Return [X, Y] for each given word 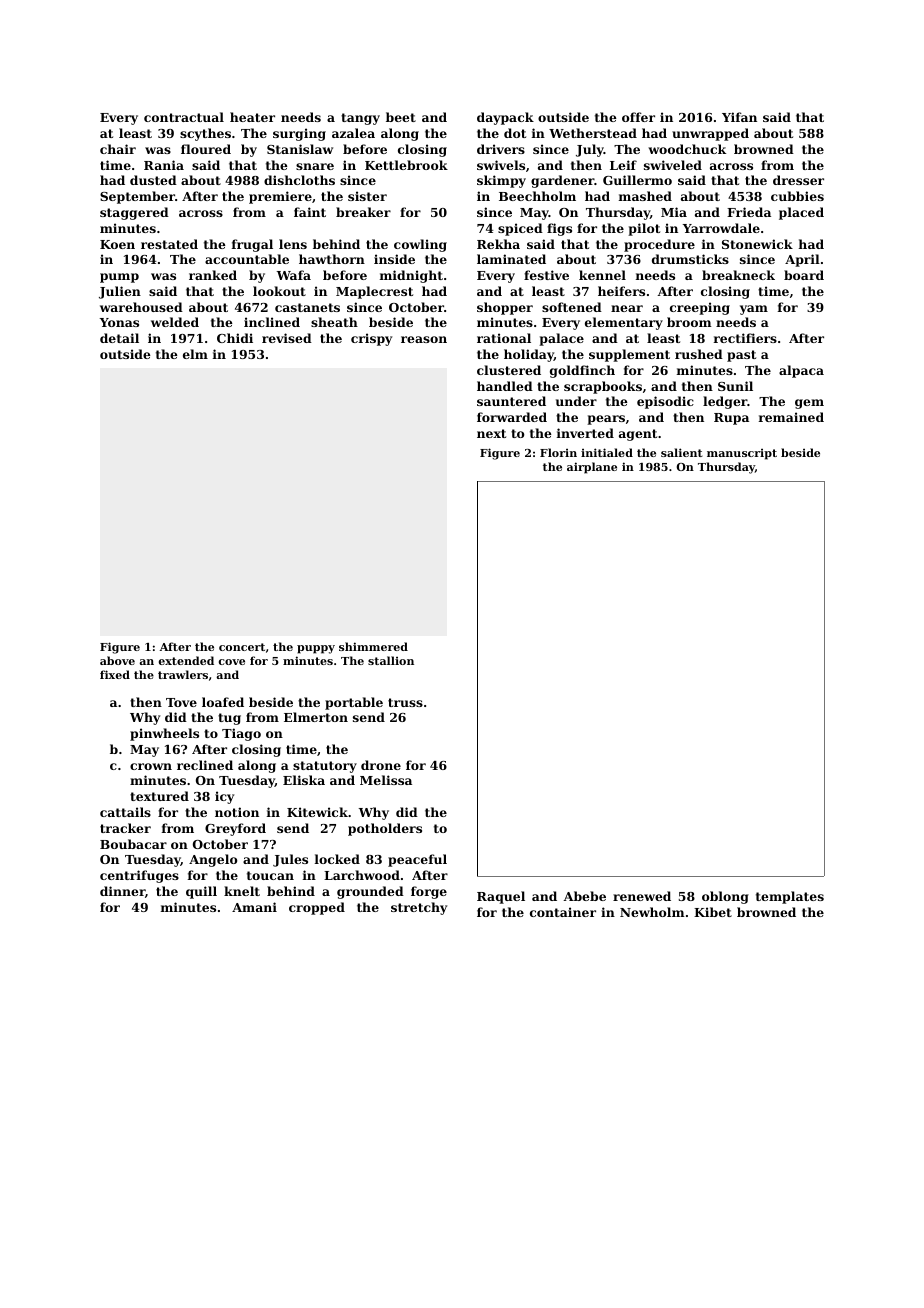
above [117, 660]
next [491, 433]
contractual [184, 117]
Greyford [235, 829]
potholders [385, 829]
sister [367, 196]
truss [405, 702]
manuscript [742, 454]
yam [754, 310]
